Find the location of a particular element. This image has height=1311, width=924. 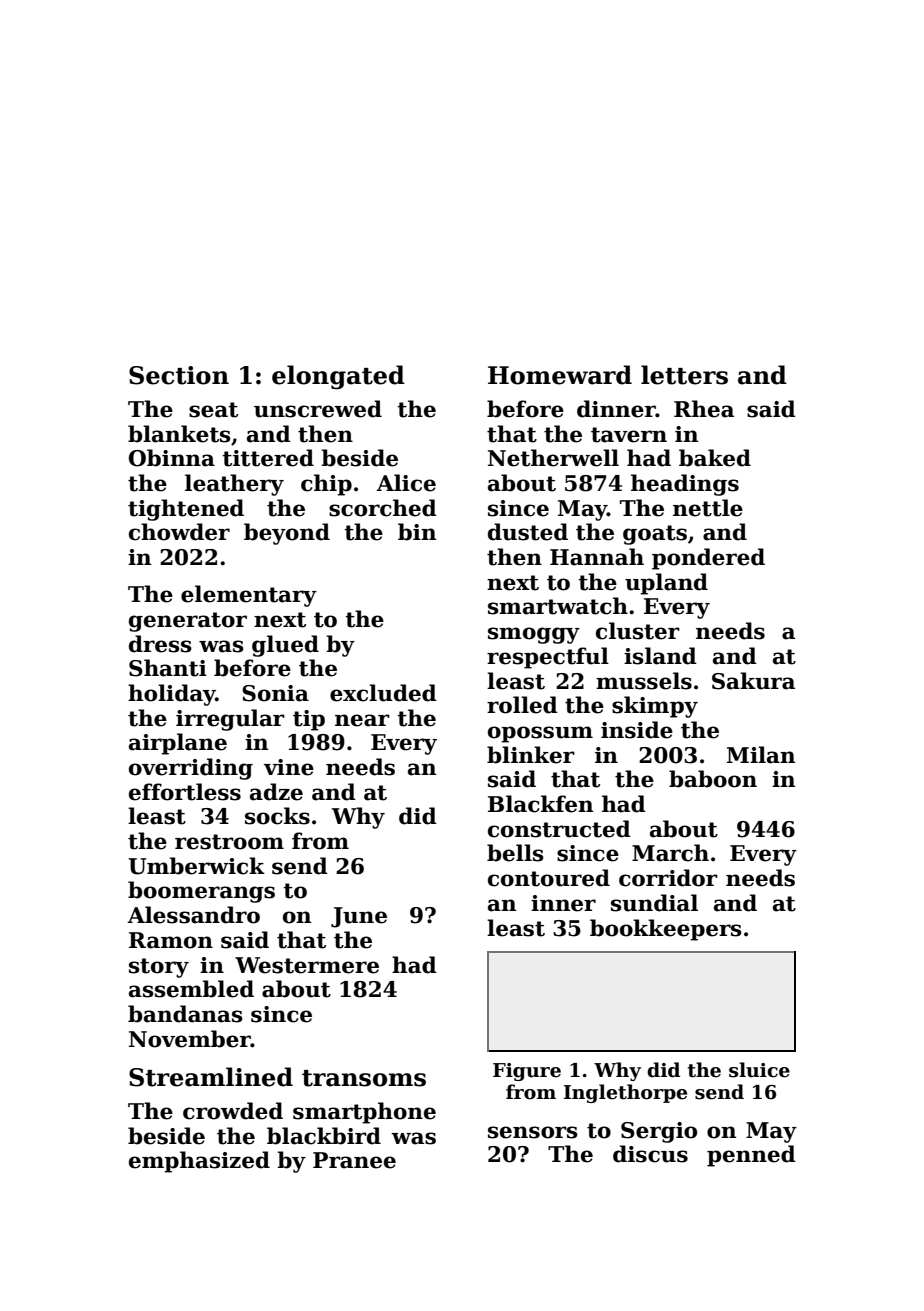

contoured is located at coordinates (549, 878).
